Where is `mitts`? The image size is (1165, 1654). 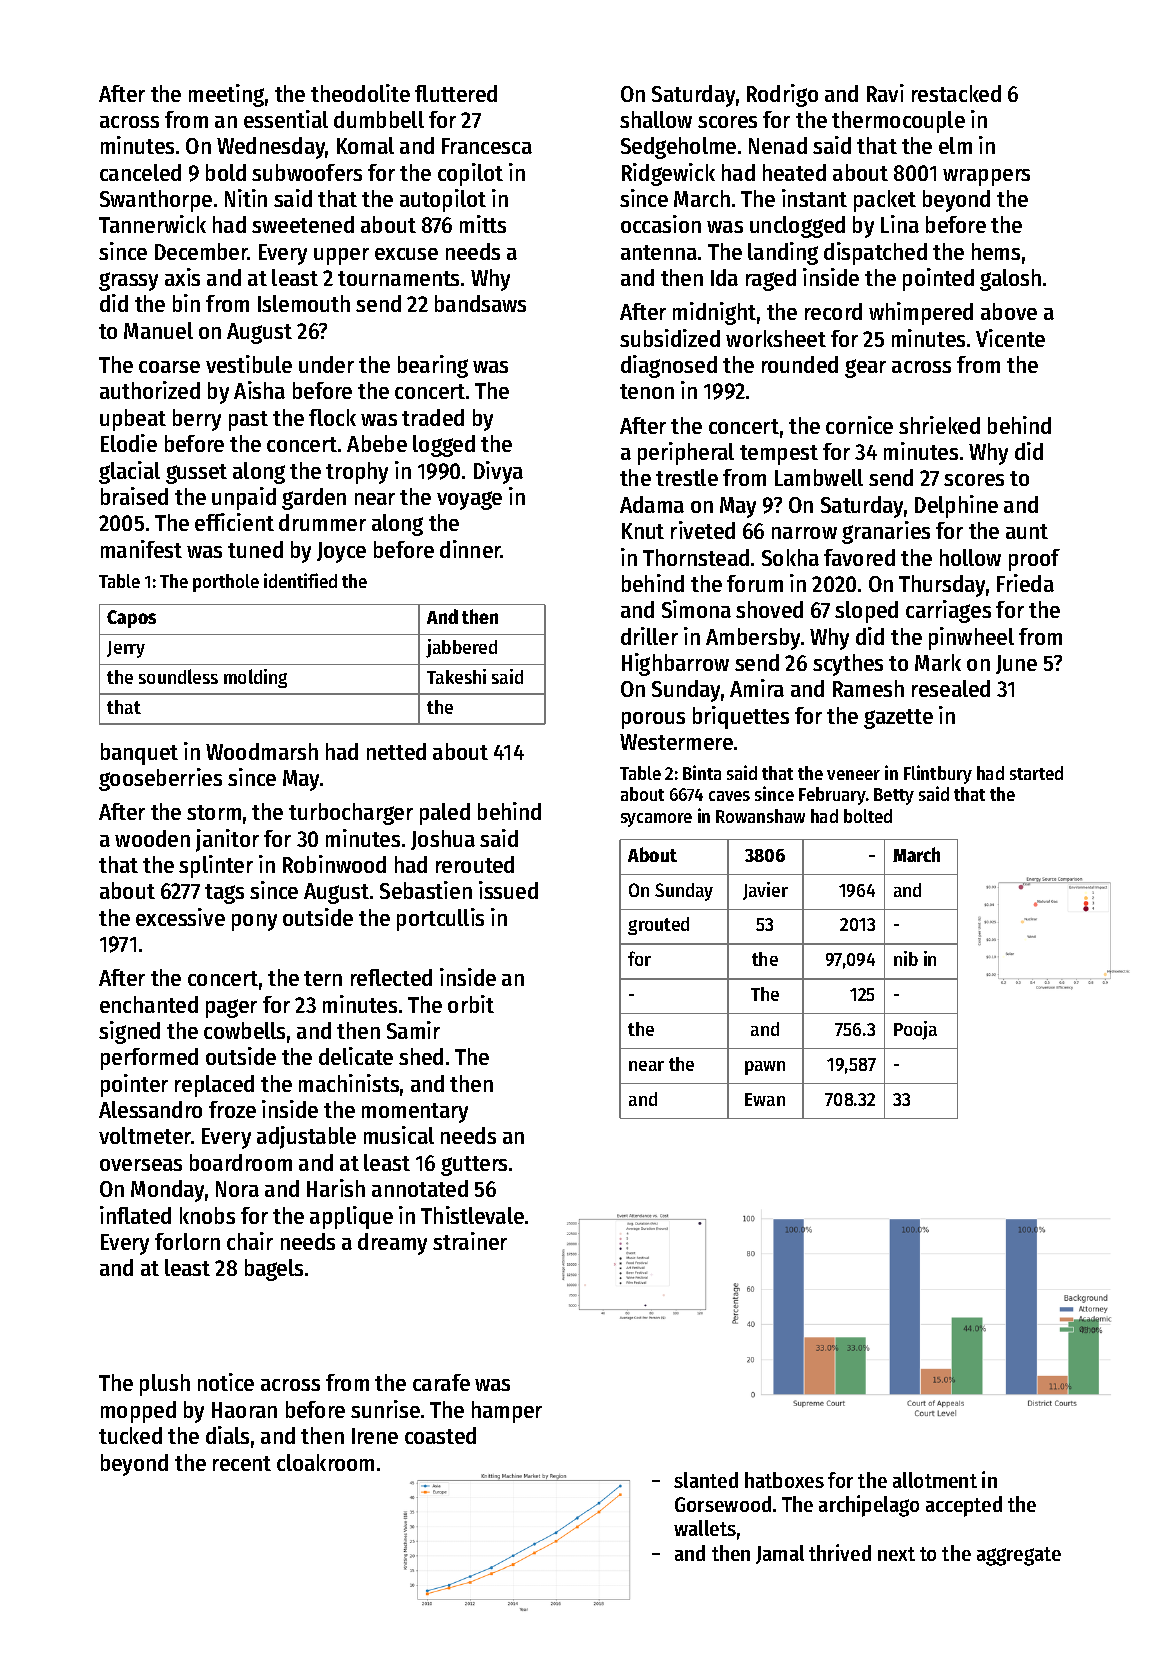 mitts is located at coordinates (483, 224).
